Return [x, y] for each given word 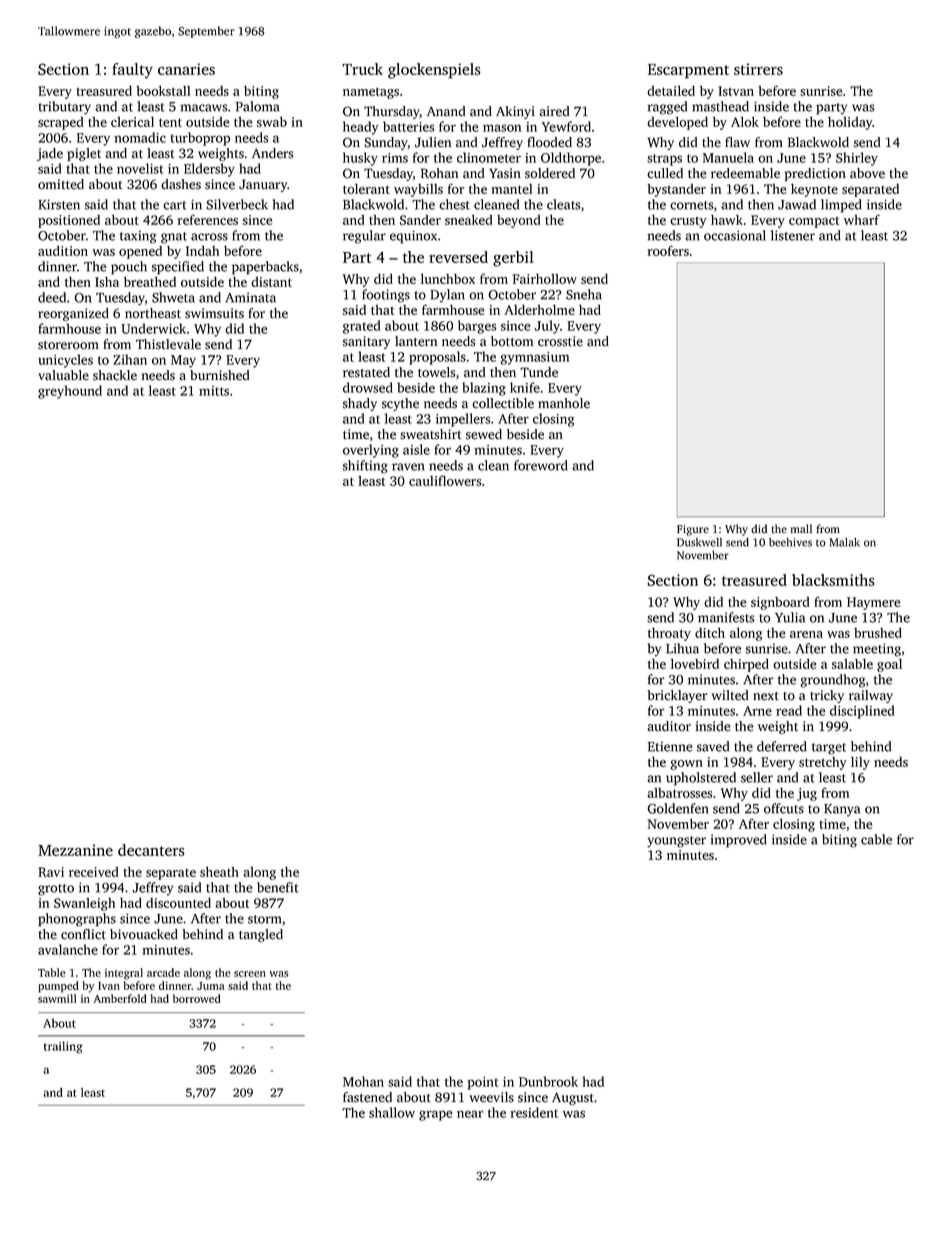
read [789, 710]
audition [63, 251]
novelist [140, 168]
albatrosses [679, 793]
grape [435, 1115]
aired [554, 111]
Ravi [51, 872]
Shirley [857, 159]
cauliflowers [445, 480]
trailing [63, 1047]
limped [841, 206]
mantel [512, 189]
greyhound [70, 392]
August [573, 1099]
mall [801, 528]
